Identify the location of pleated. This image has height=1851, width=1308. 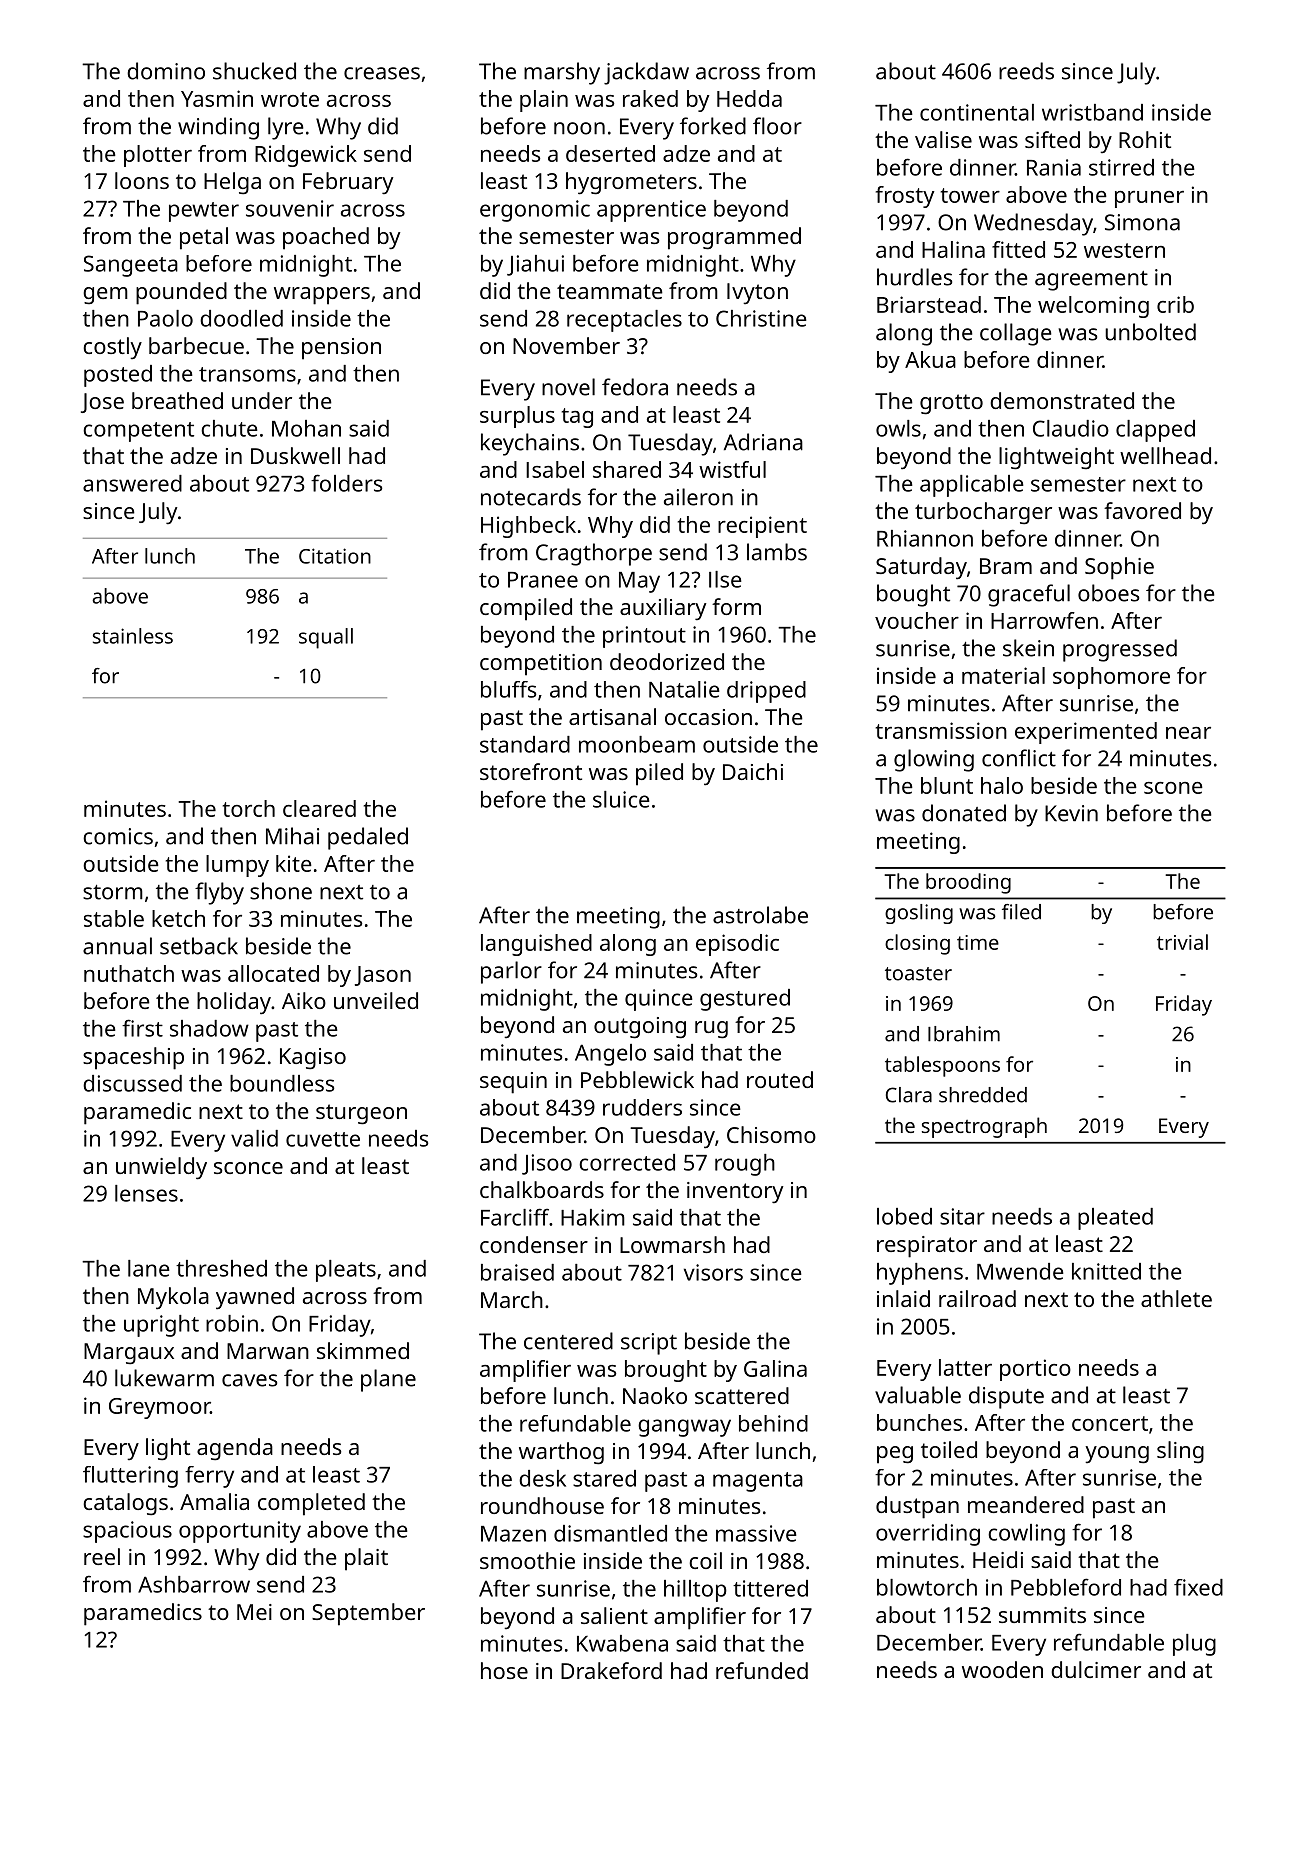
(1115, 1219).
